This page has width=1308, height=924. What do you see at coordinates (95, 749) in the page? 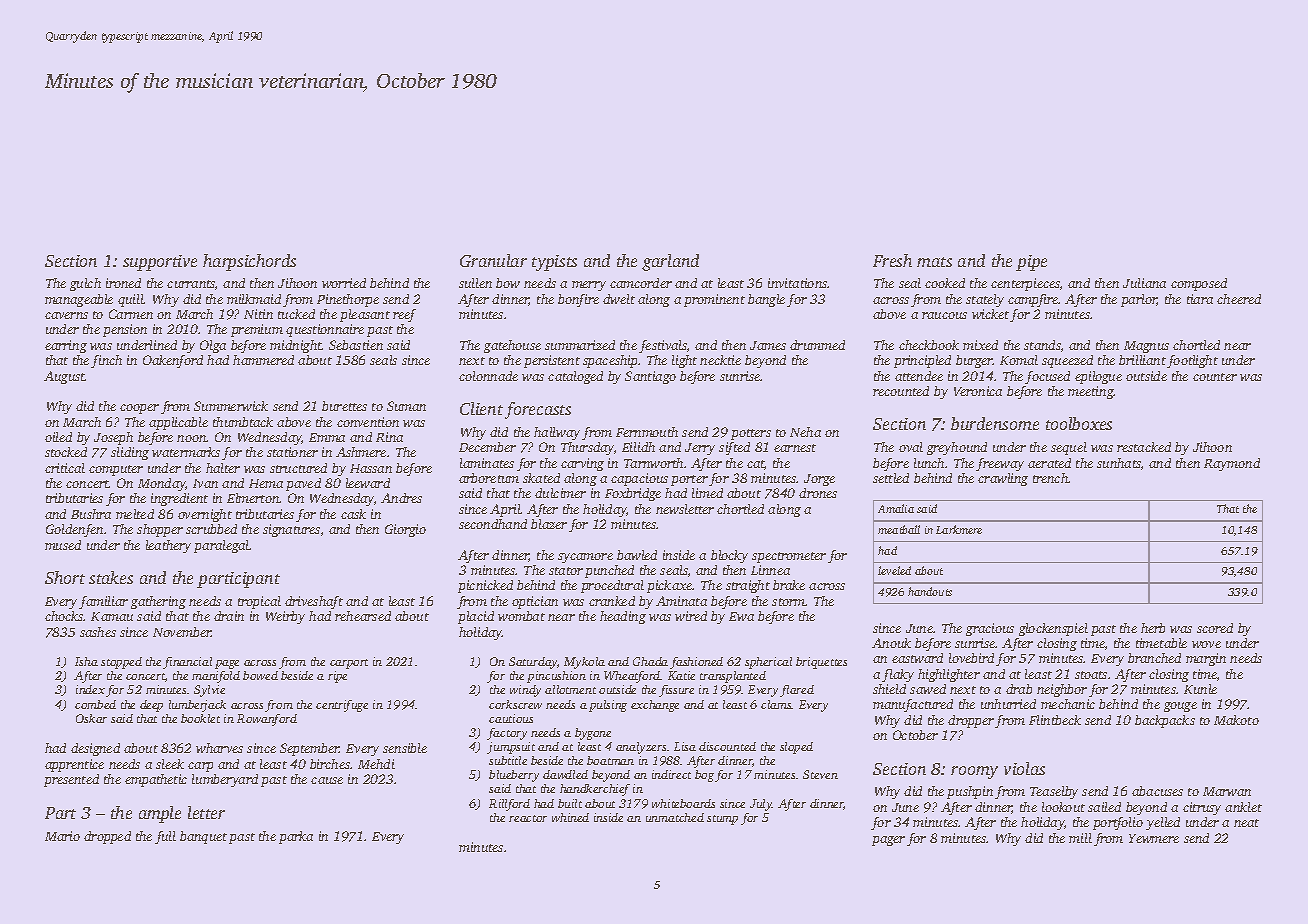
I see `designed` at bounding box center [95, 749].
